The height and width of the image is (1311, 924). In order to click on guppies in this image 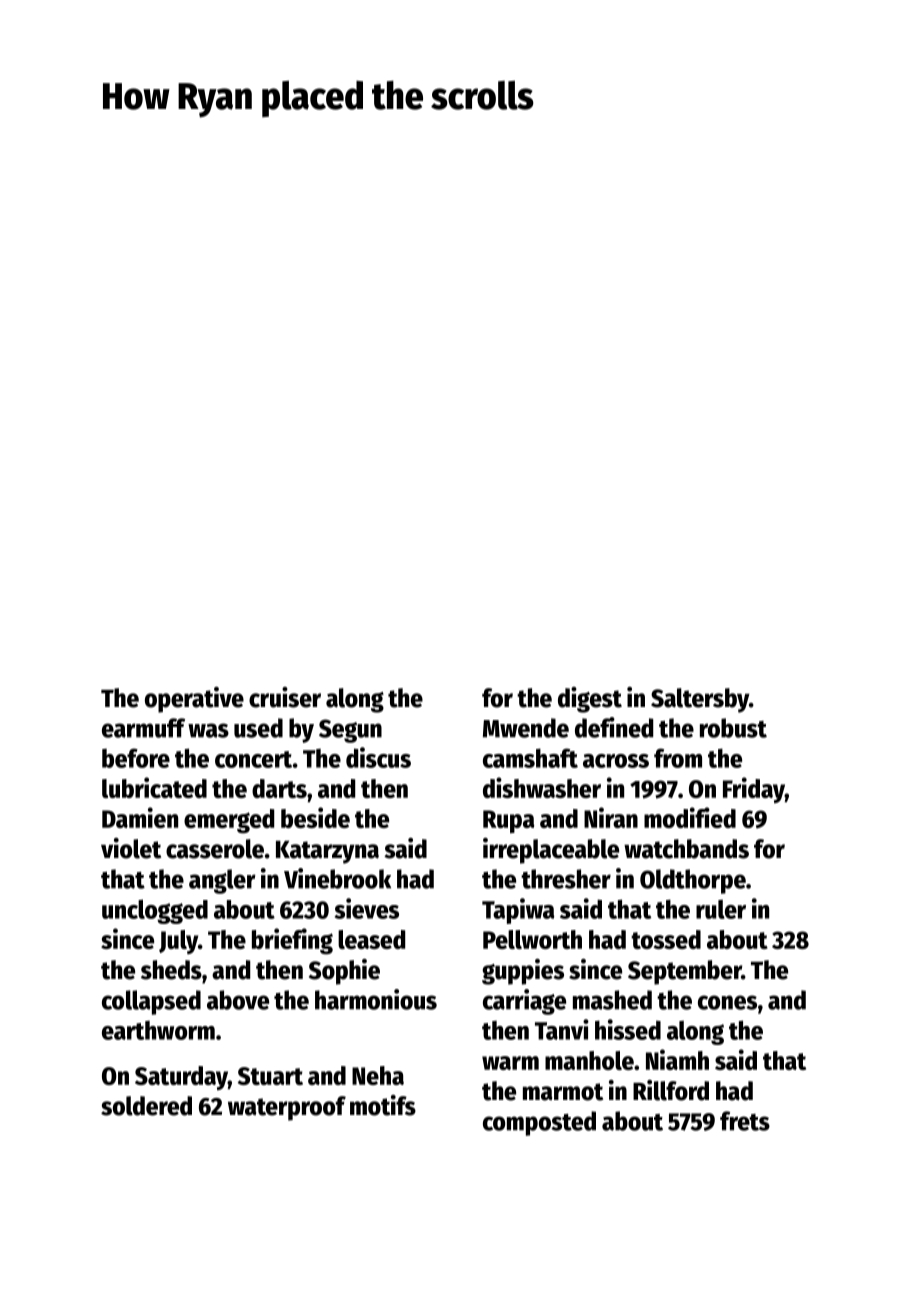, I will do `click(523, 972)`.
